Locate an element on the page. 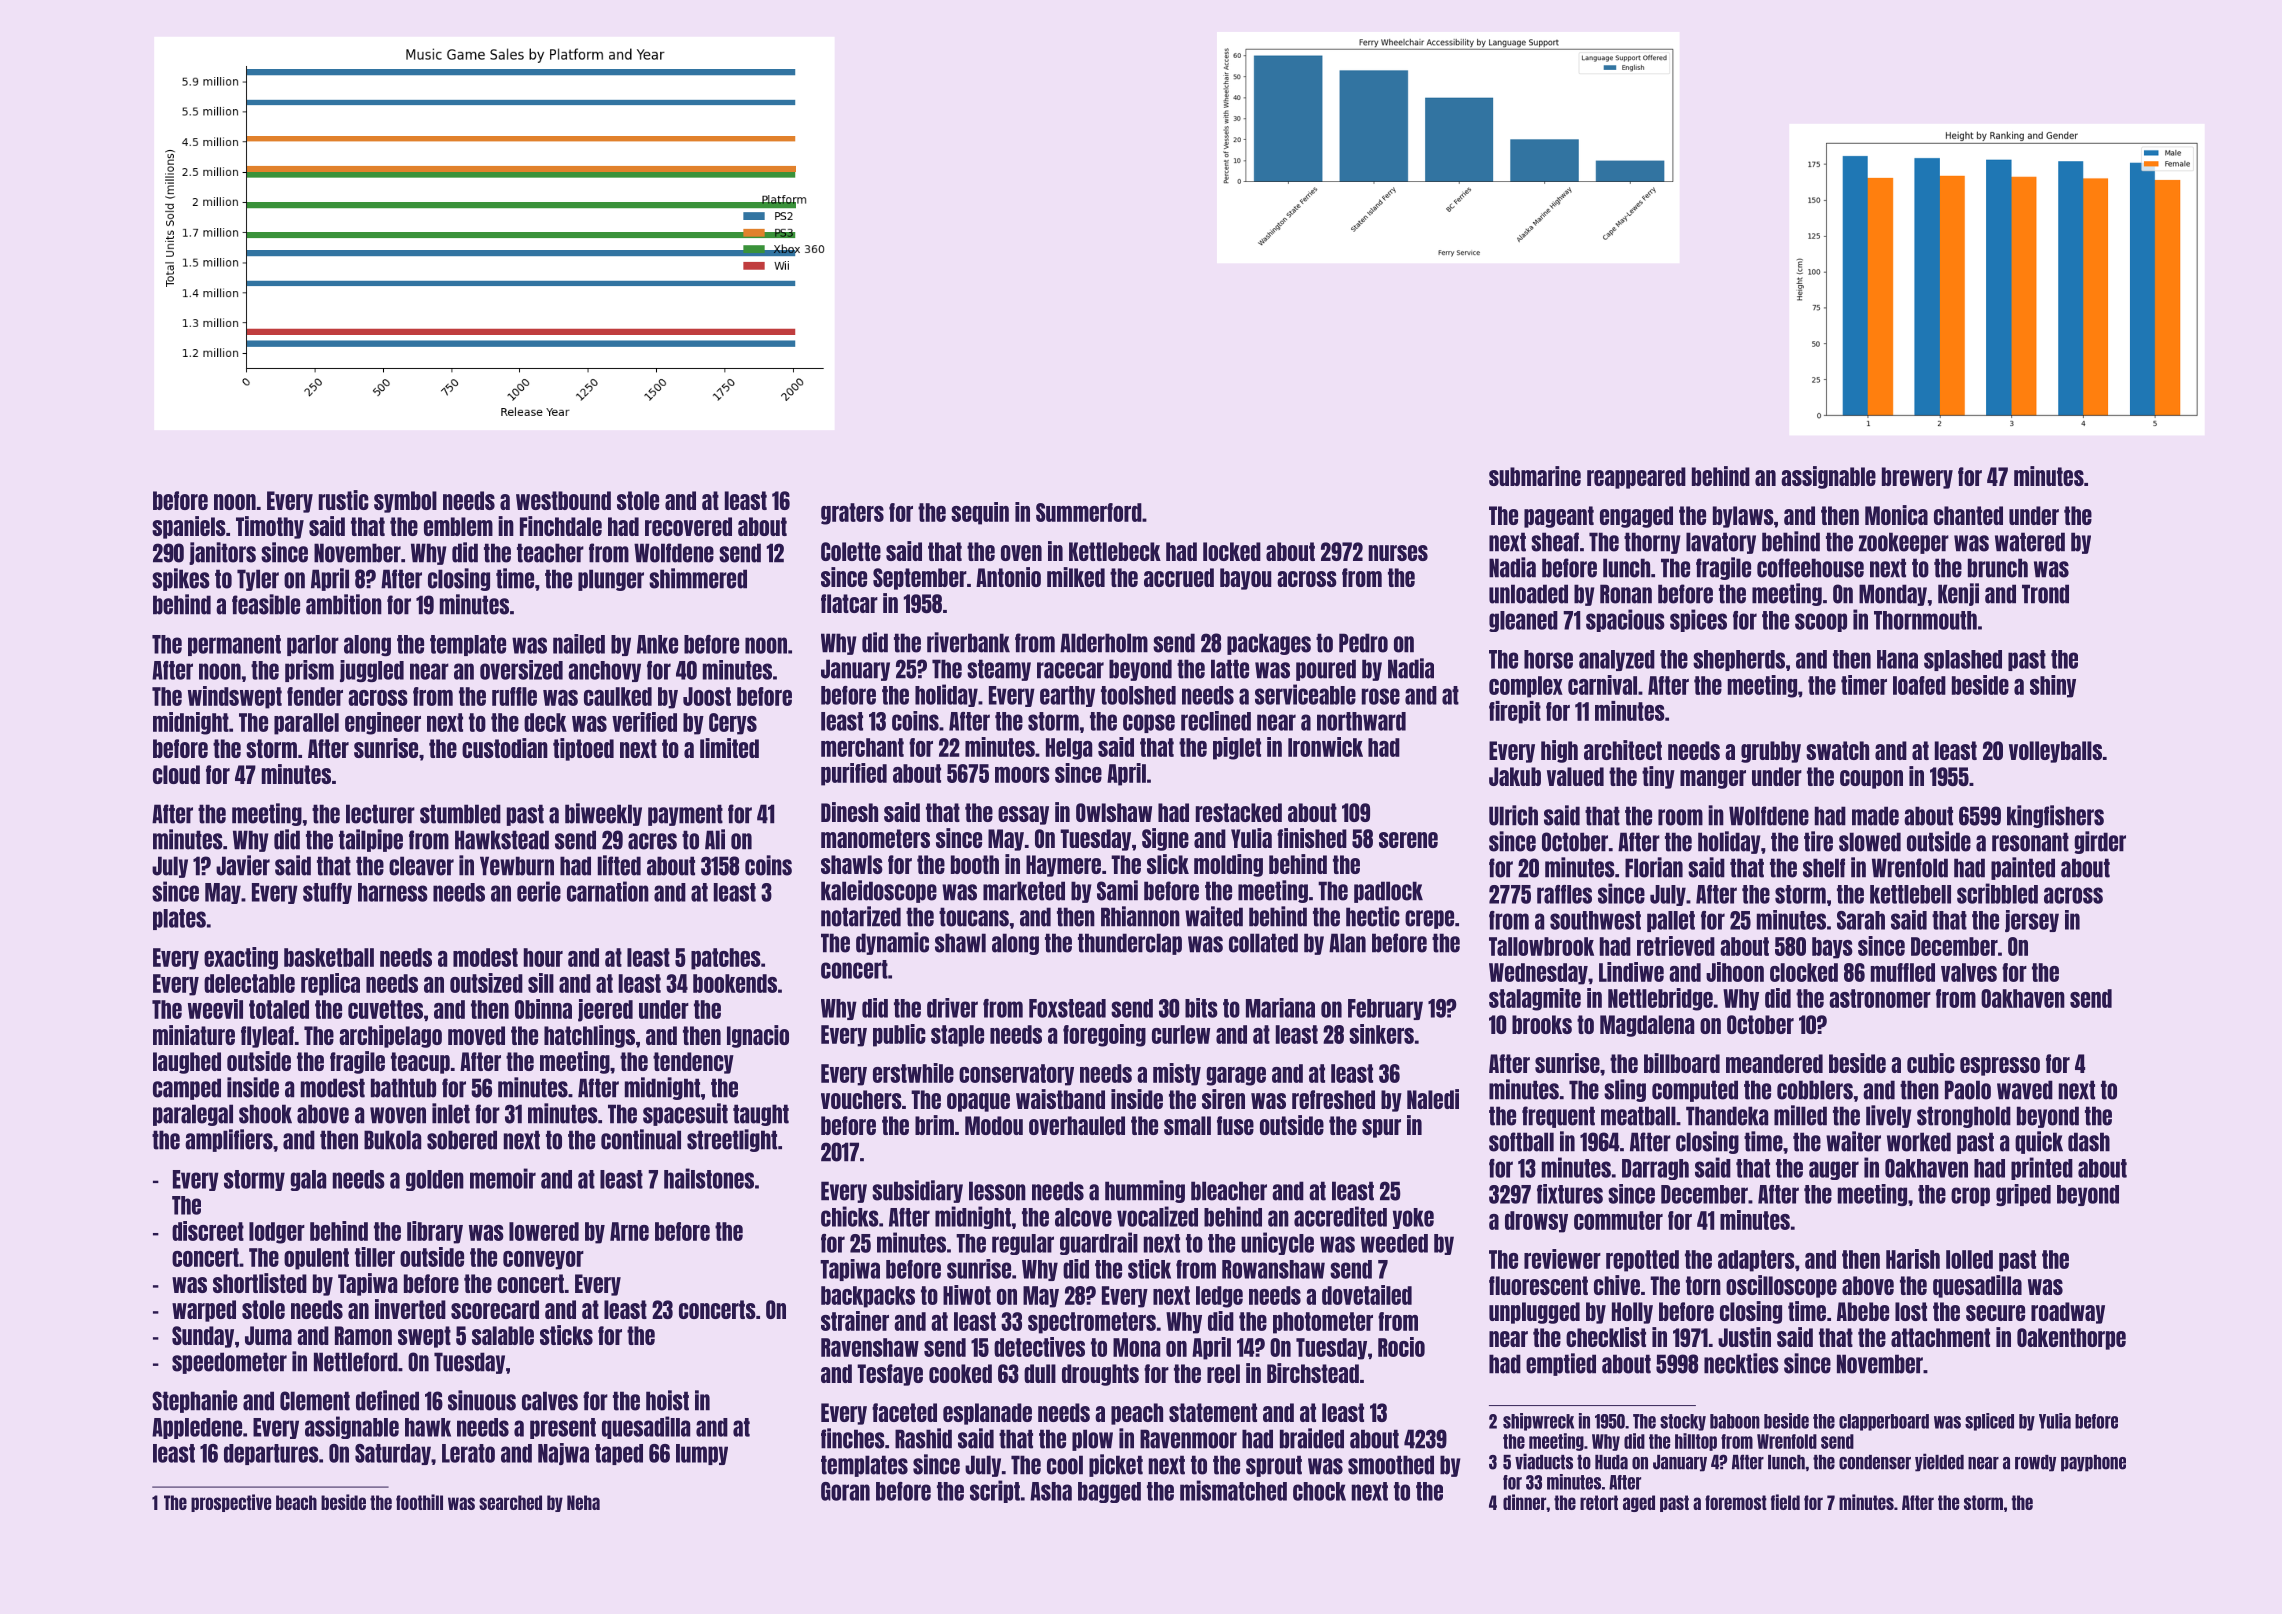 Image resolution: width=2282 pixels, height=1614 pixels. Alan is located at coordinates (1347, 943).
